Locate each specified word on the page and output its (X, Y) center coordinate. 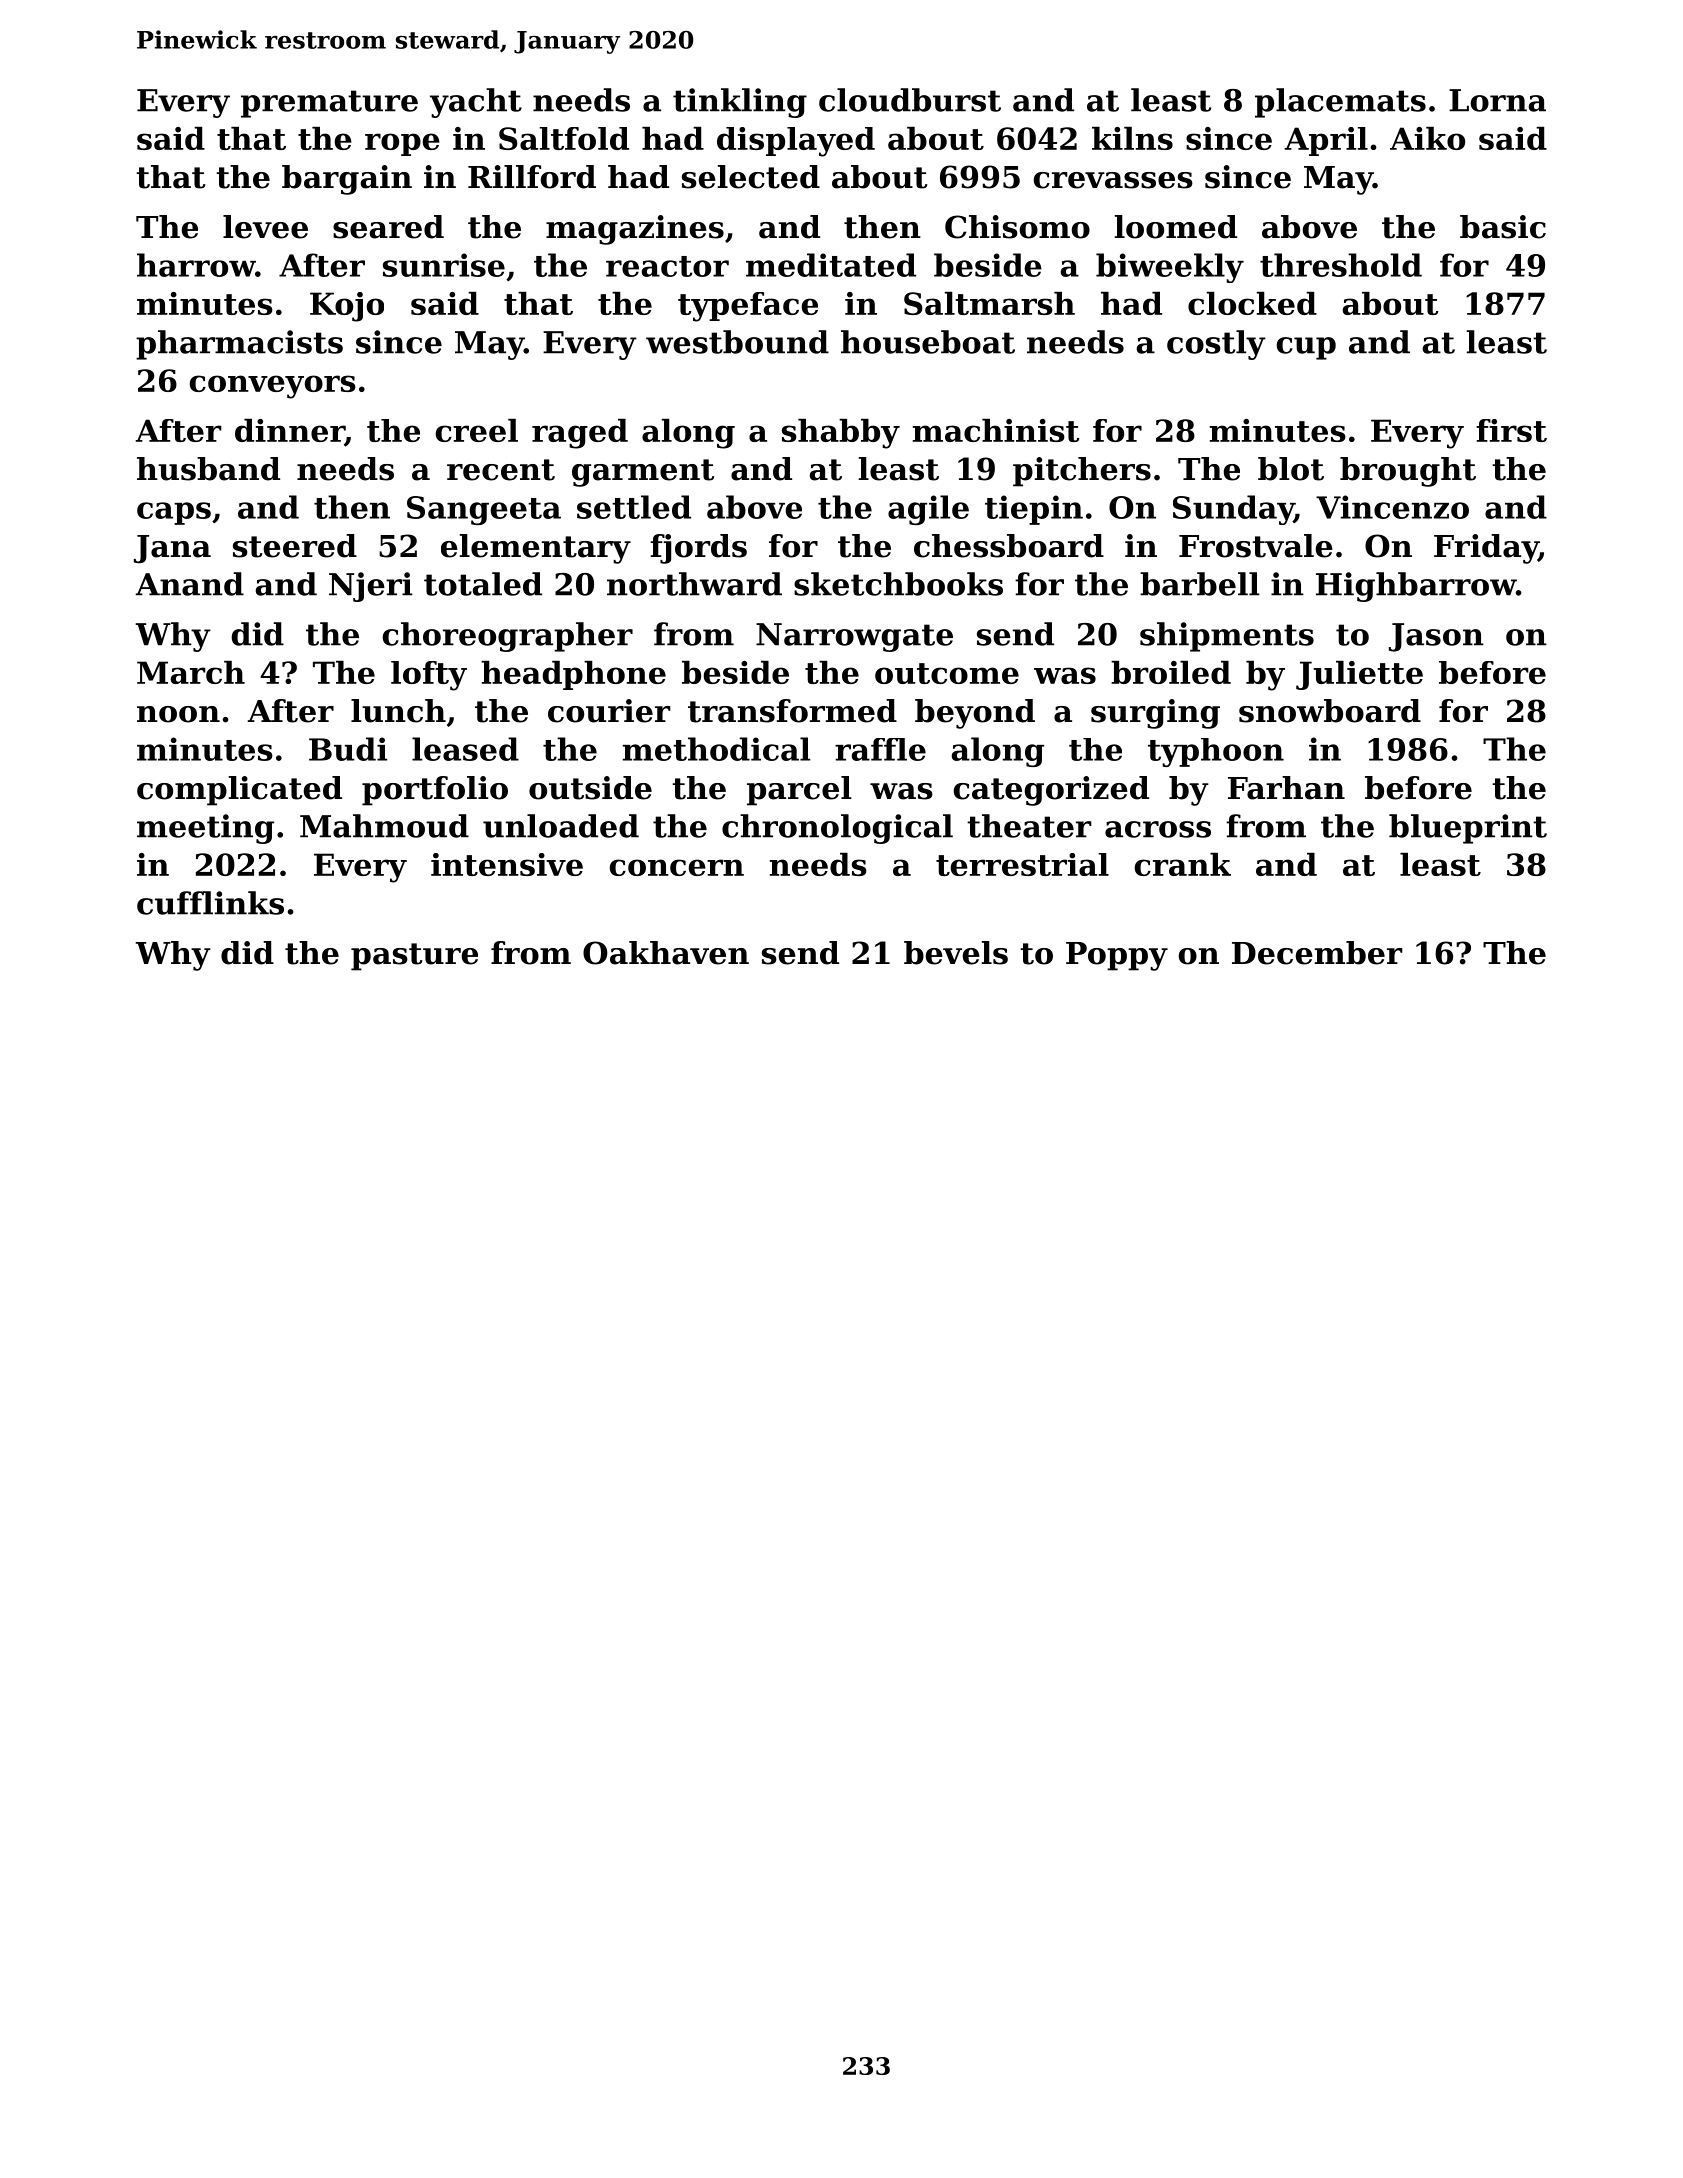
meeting (205, 829)
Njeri (370, 587)
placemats (1340, 103)
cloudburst (910, 100)
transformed (792, 711)
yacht (476, 103)
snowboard (1330, 711)
